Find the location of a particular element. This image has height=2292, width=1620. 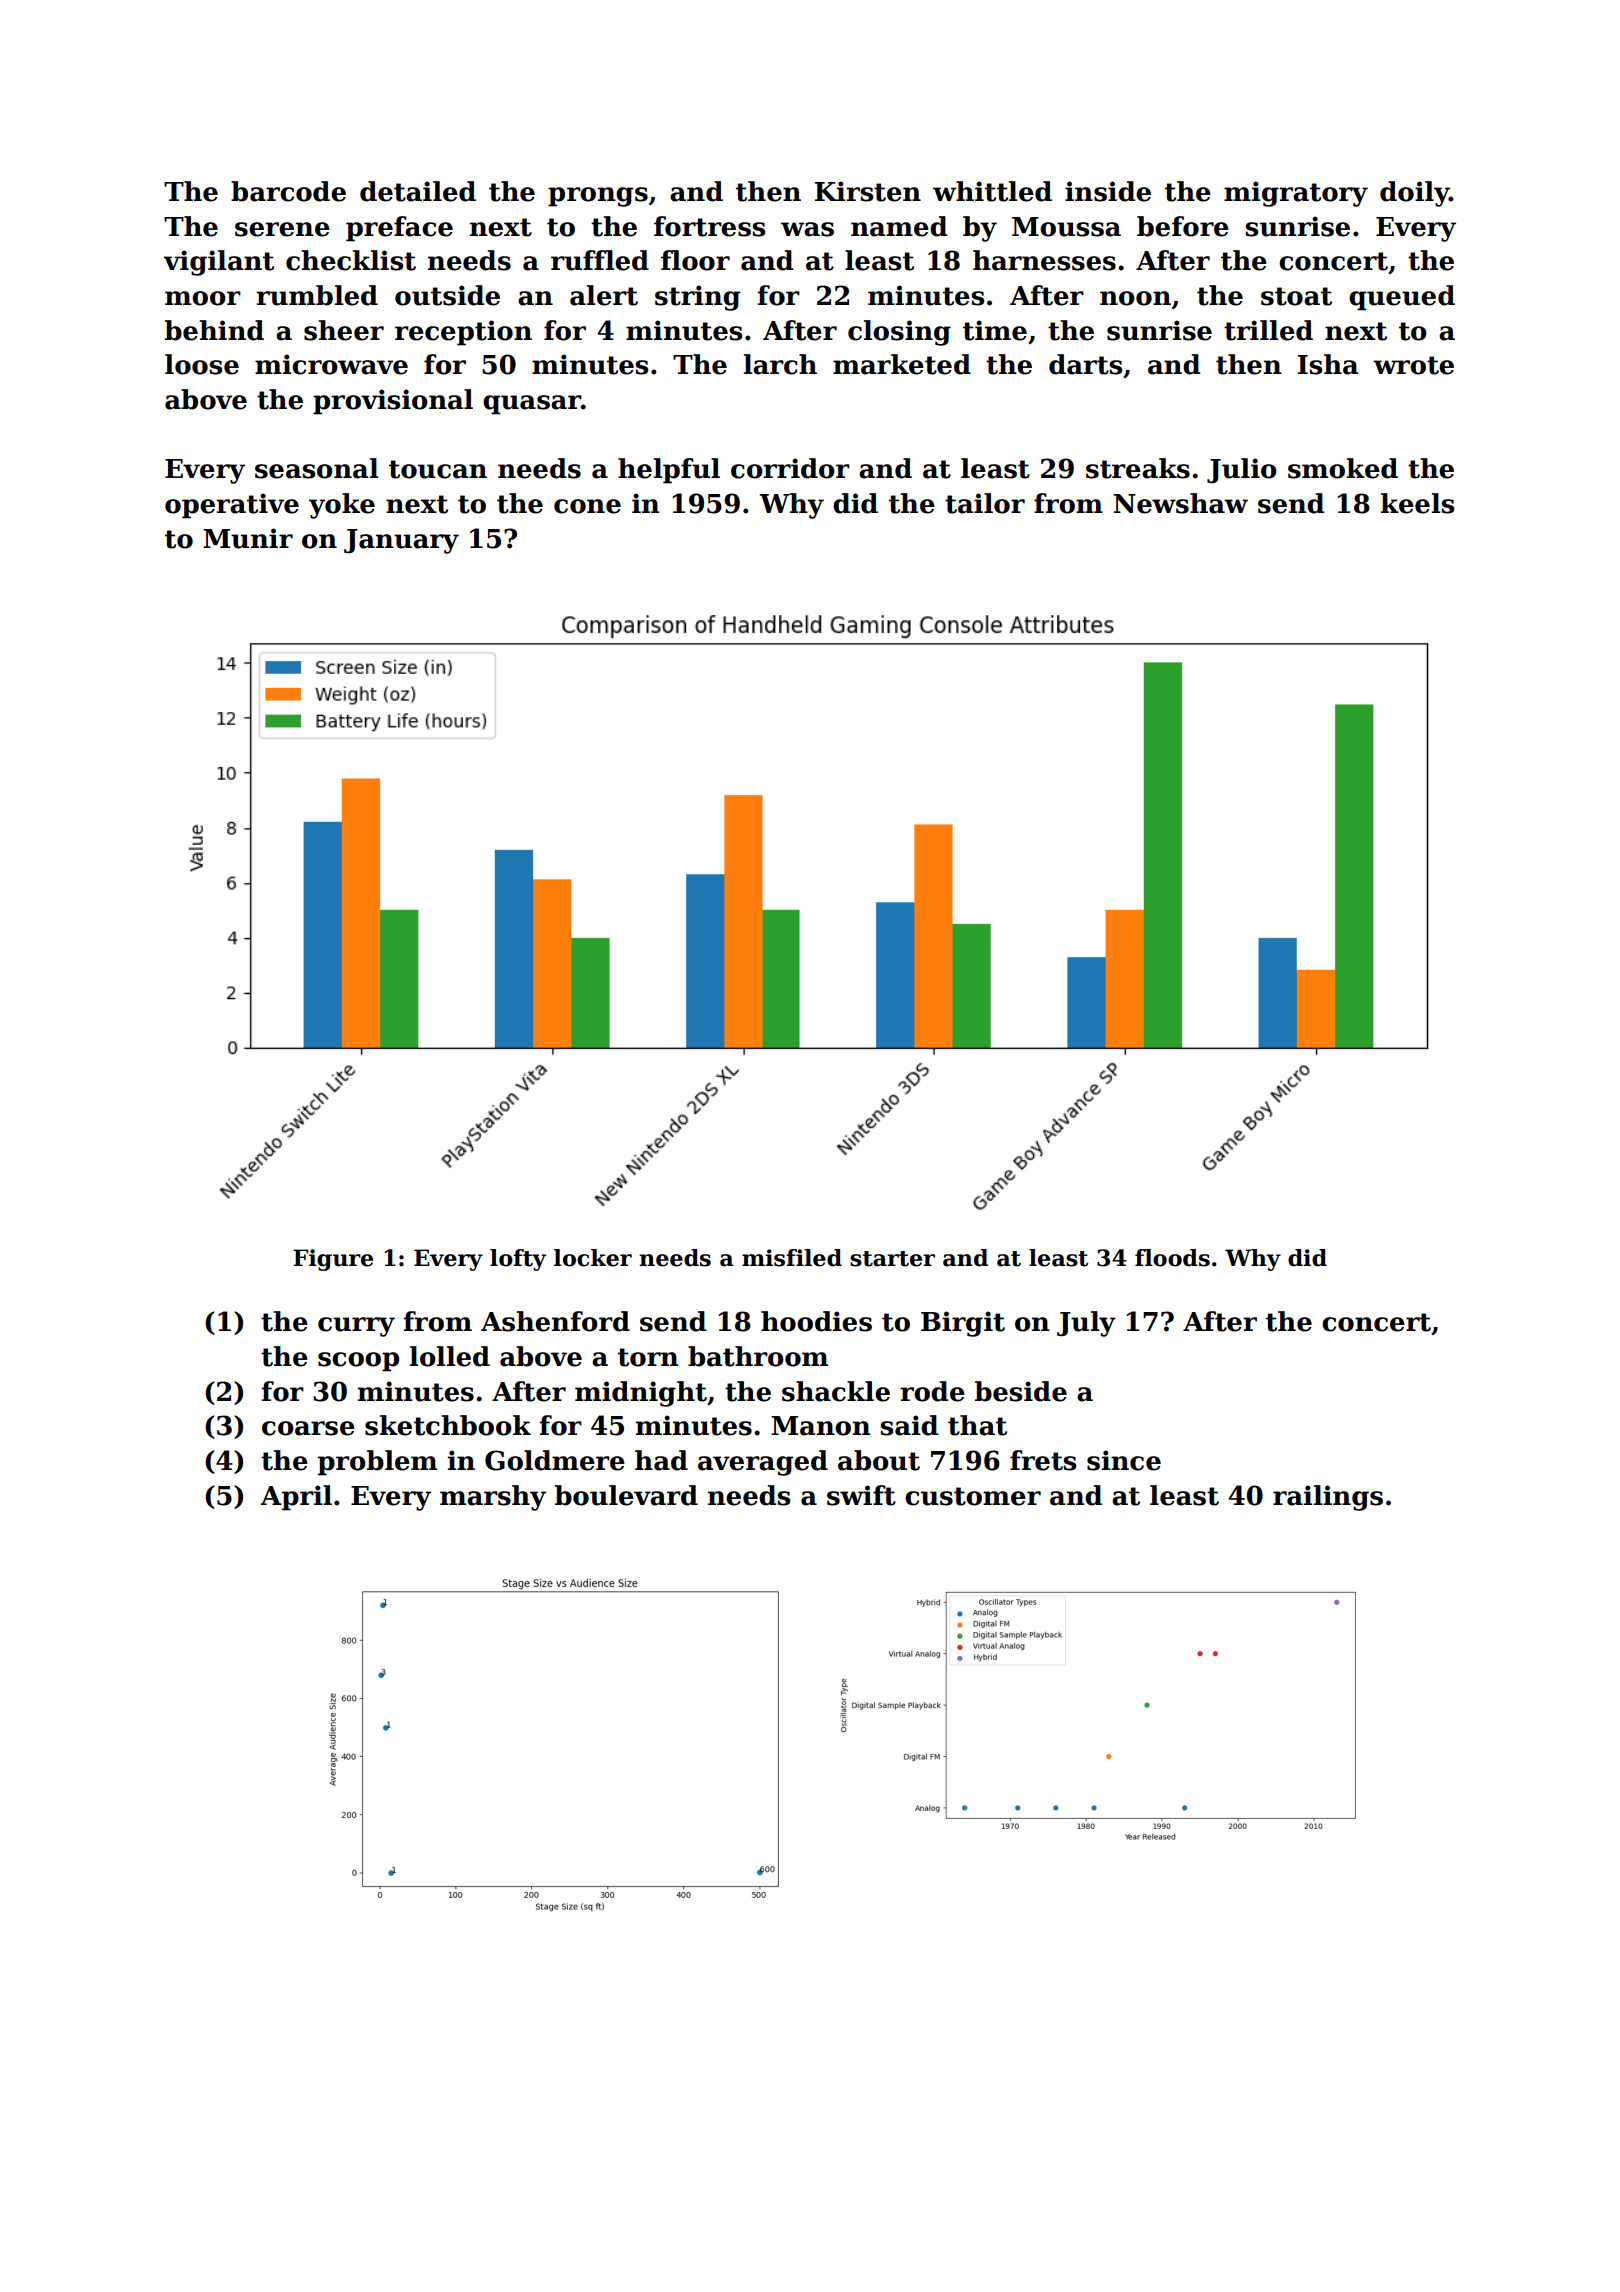

locker is located at coordinates (593, 1258).
